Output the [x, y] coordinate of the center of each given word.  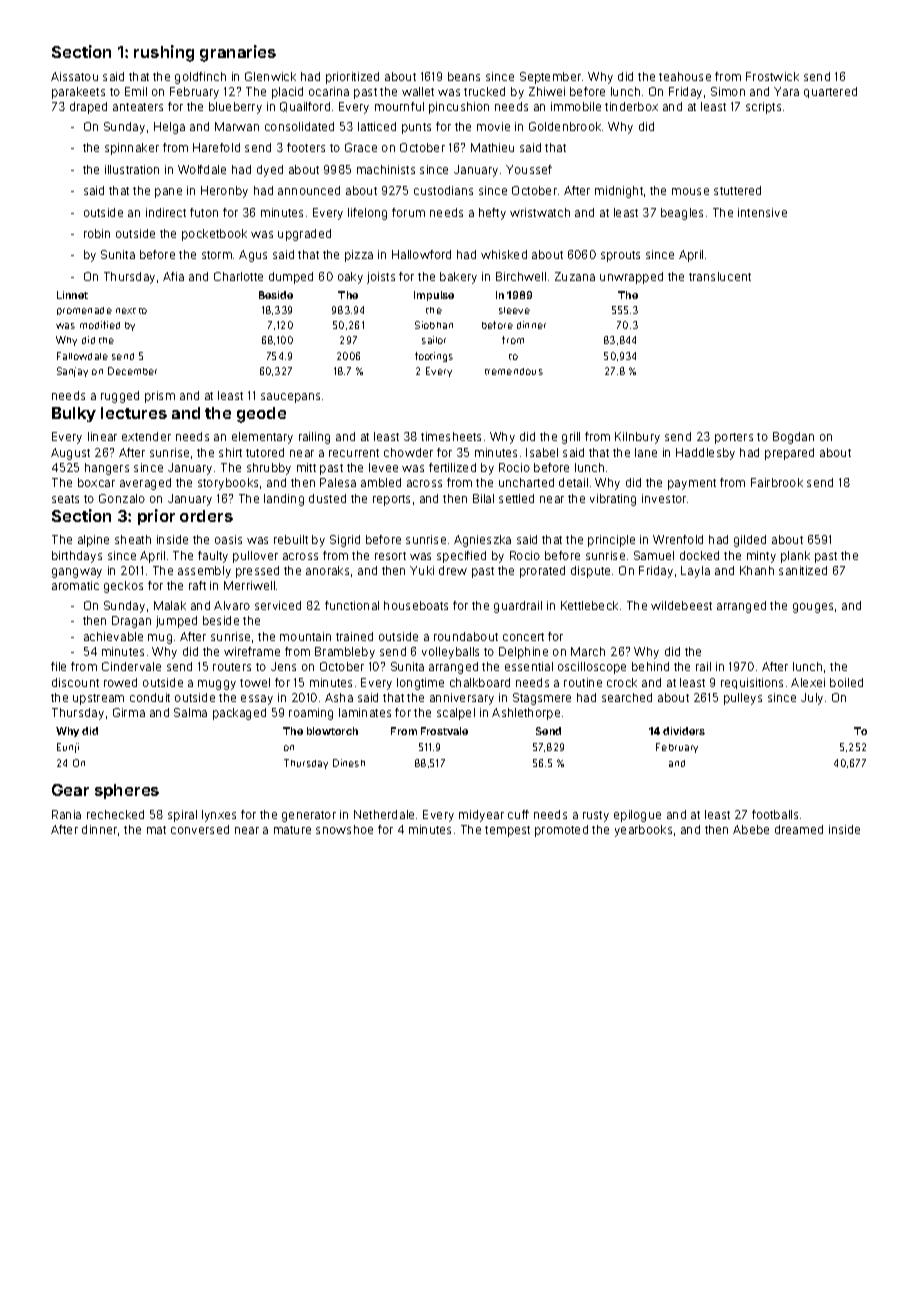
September [550, 78]
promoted [561, 831]
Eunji [68, 748]
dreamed [799, 829]
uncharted [526, 482]
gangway [77, 573]
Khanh [757, 570]
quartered [830, 92]
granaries [238, 53]
